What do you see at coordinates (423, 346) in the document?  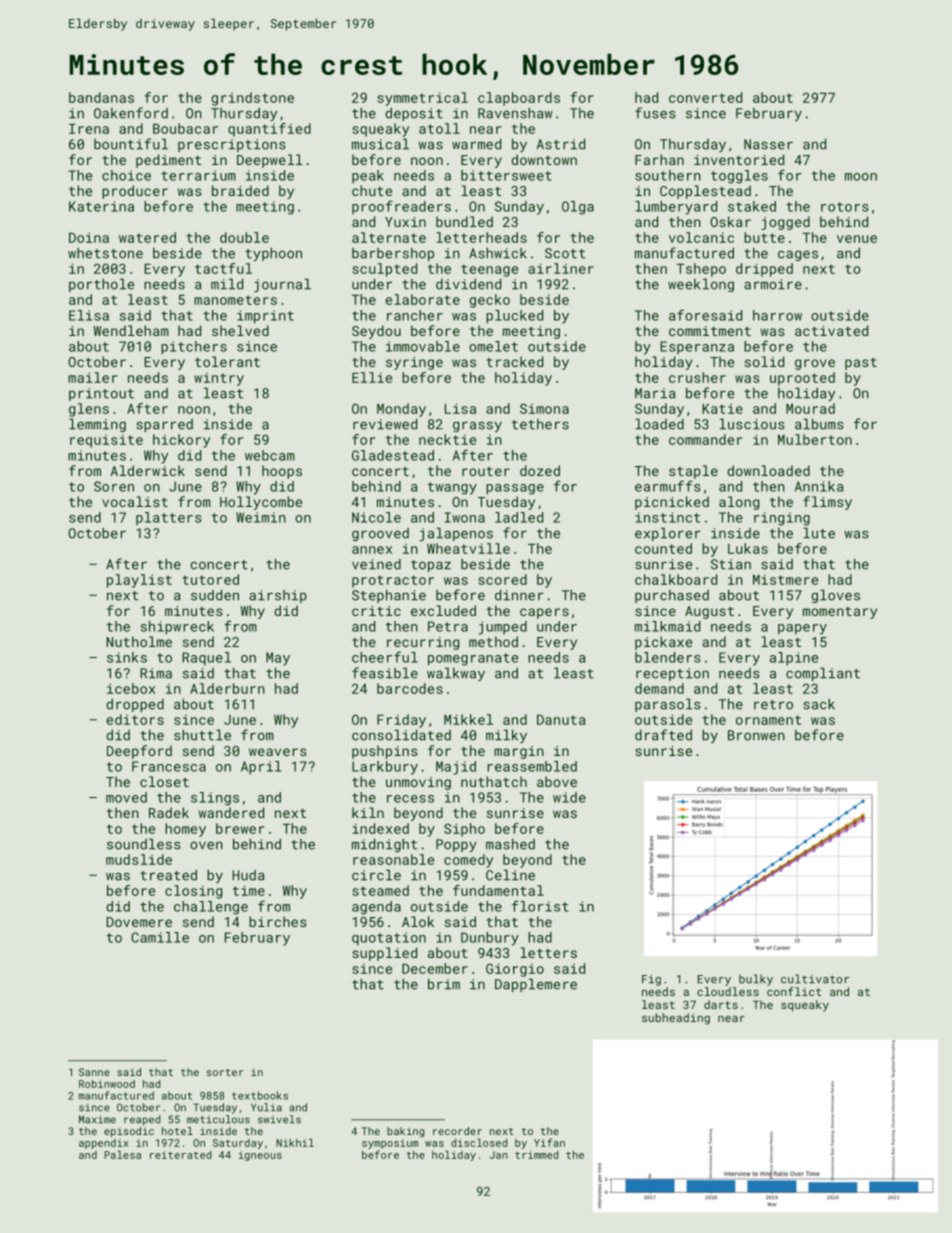 I see `immovable` at bounding box center [423, 346].
